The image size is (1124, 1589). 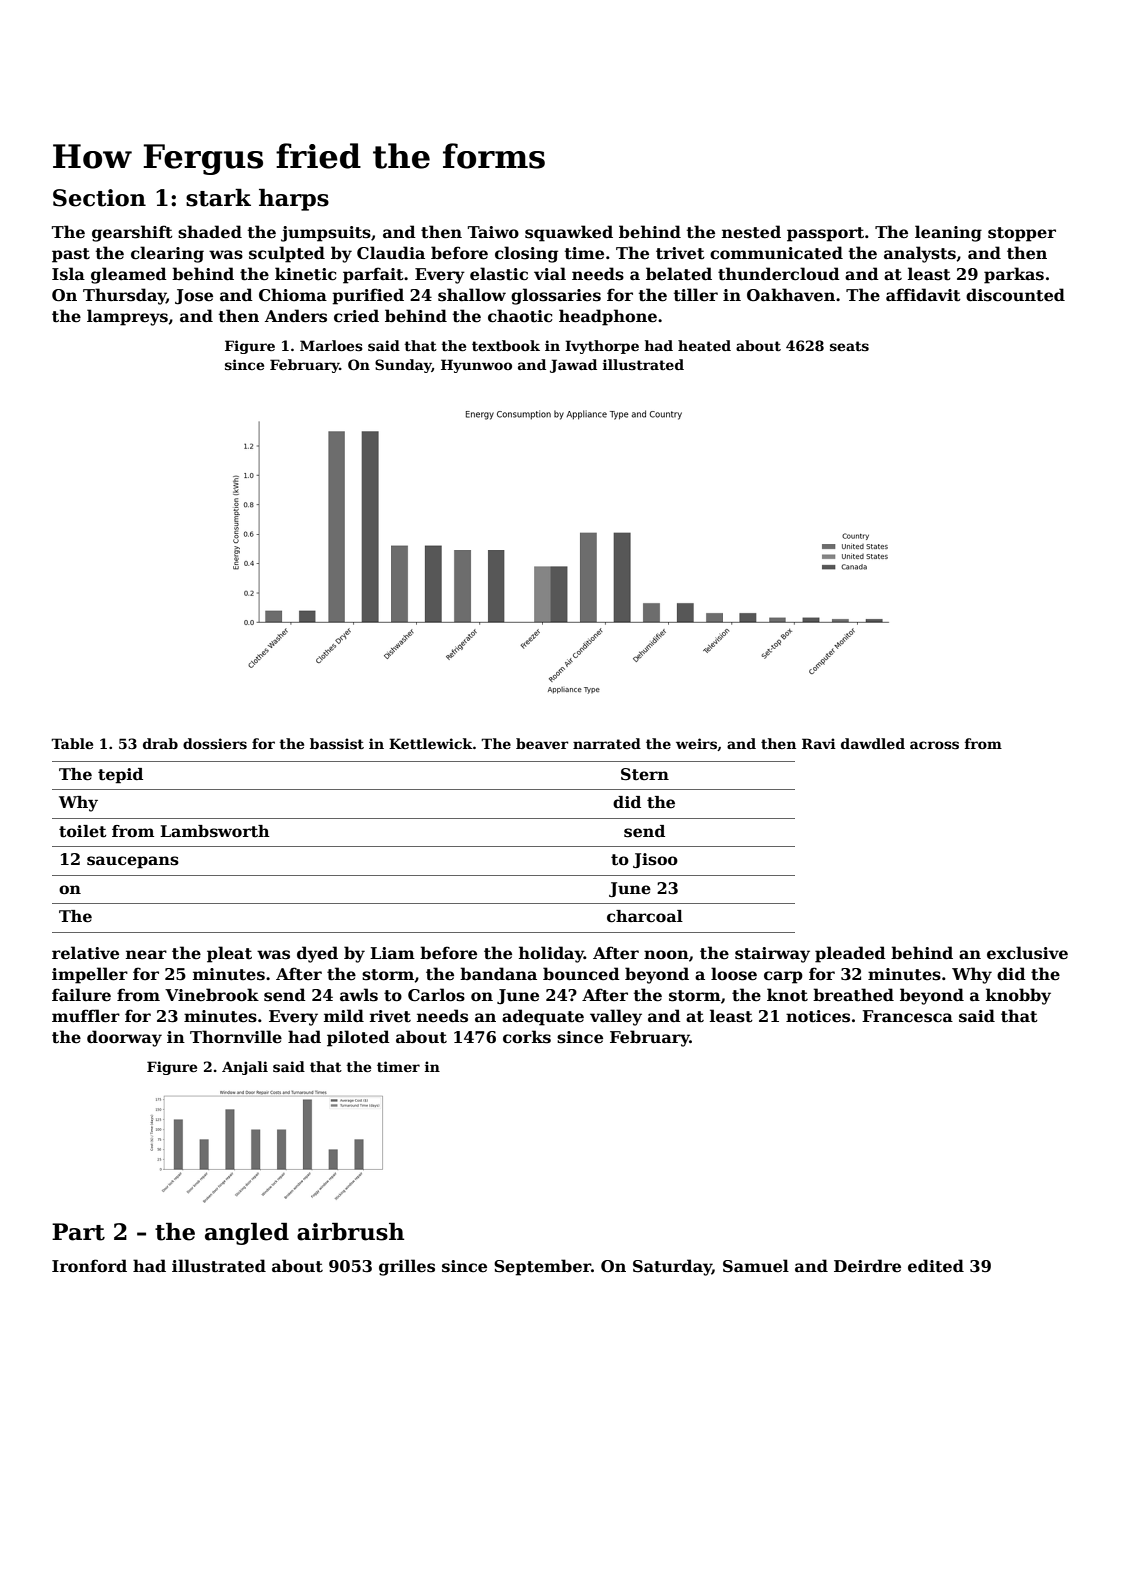 What do you see at coordinates (849, 346) in the screenshot?
I see `seats` at bounding box center [849, 346].
